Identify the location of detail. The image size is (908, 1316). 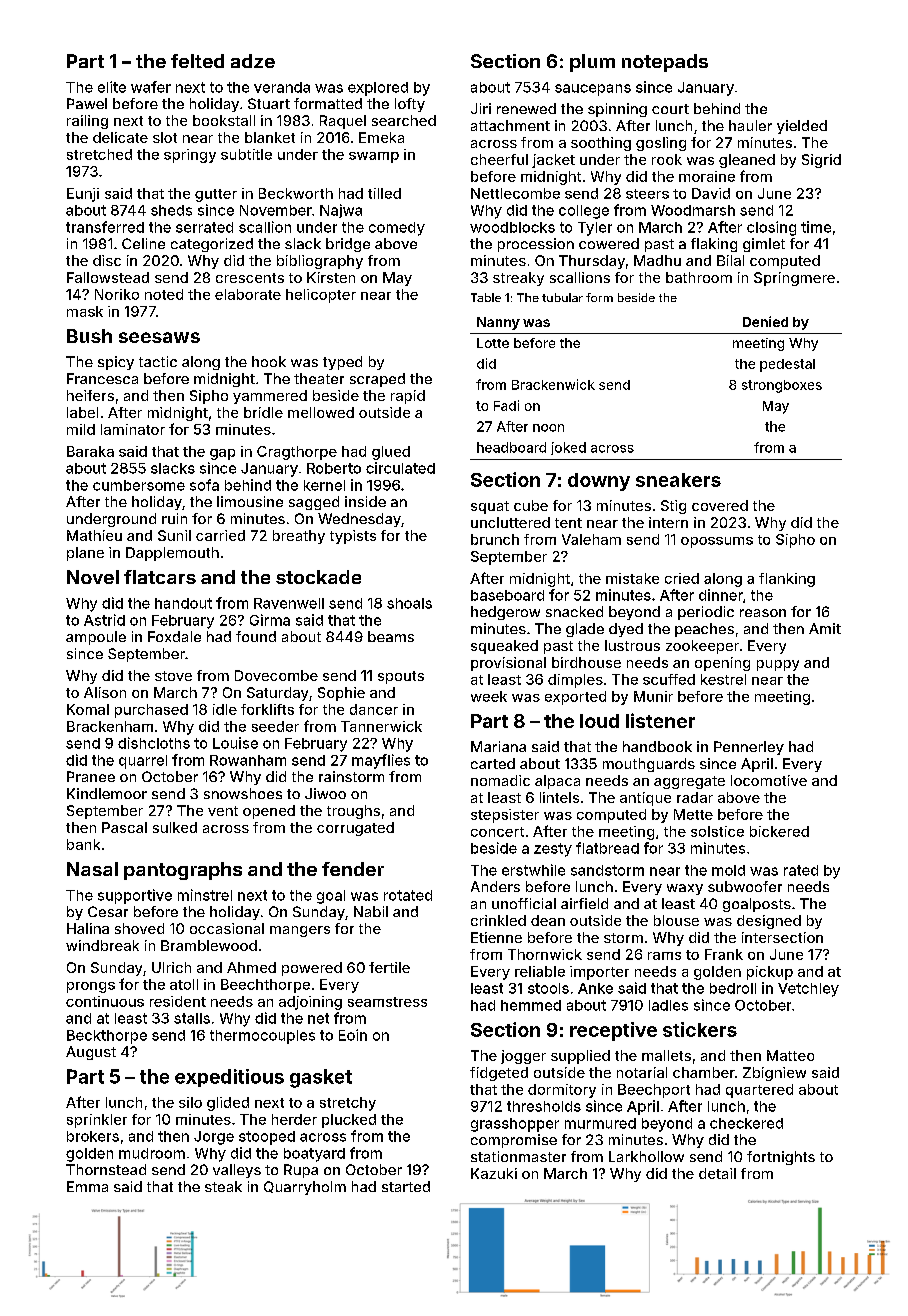
(717, 1173).
